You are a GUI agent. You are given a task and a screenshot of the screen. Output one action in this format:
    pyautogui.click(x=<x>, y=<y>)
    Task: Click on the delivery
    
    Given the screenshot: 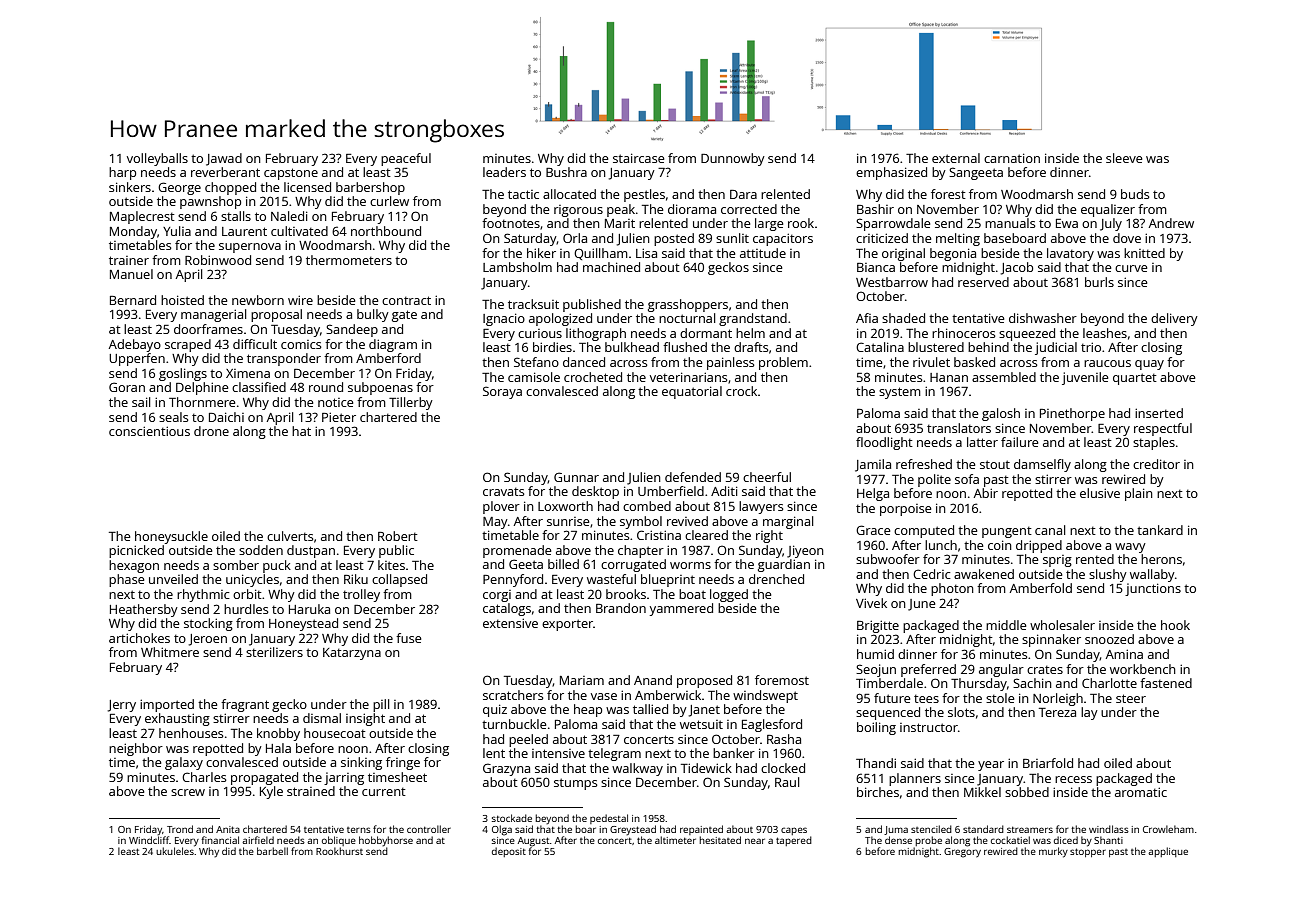 What is the action you would take?
    pyautogui.click(x=1174, y=319)
